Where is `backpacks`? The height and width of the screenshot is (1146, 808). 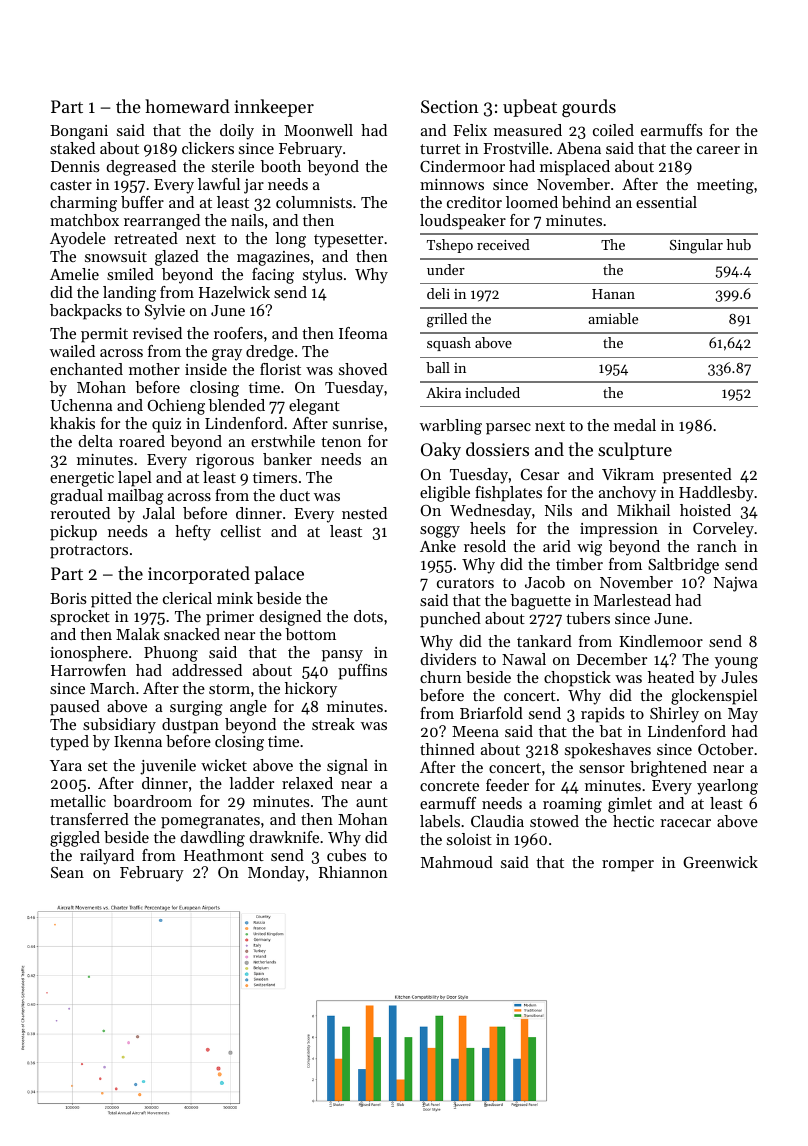
backpacks is located at coordinates (86, 312).
